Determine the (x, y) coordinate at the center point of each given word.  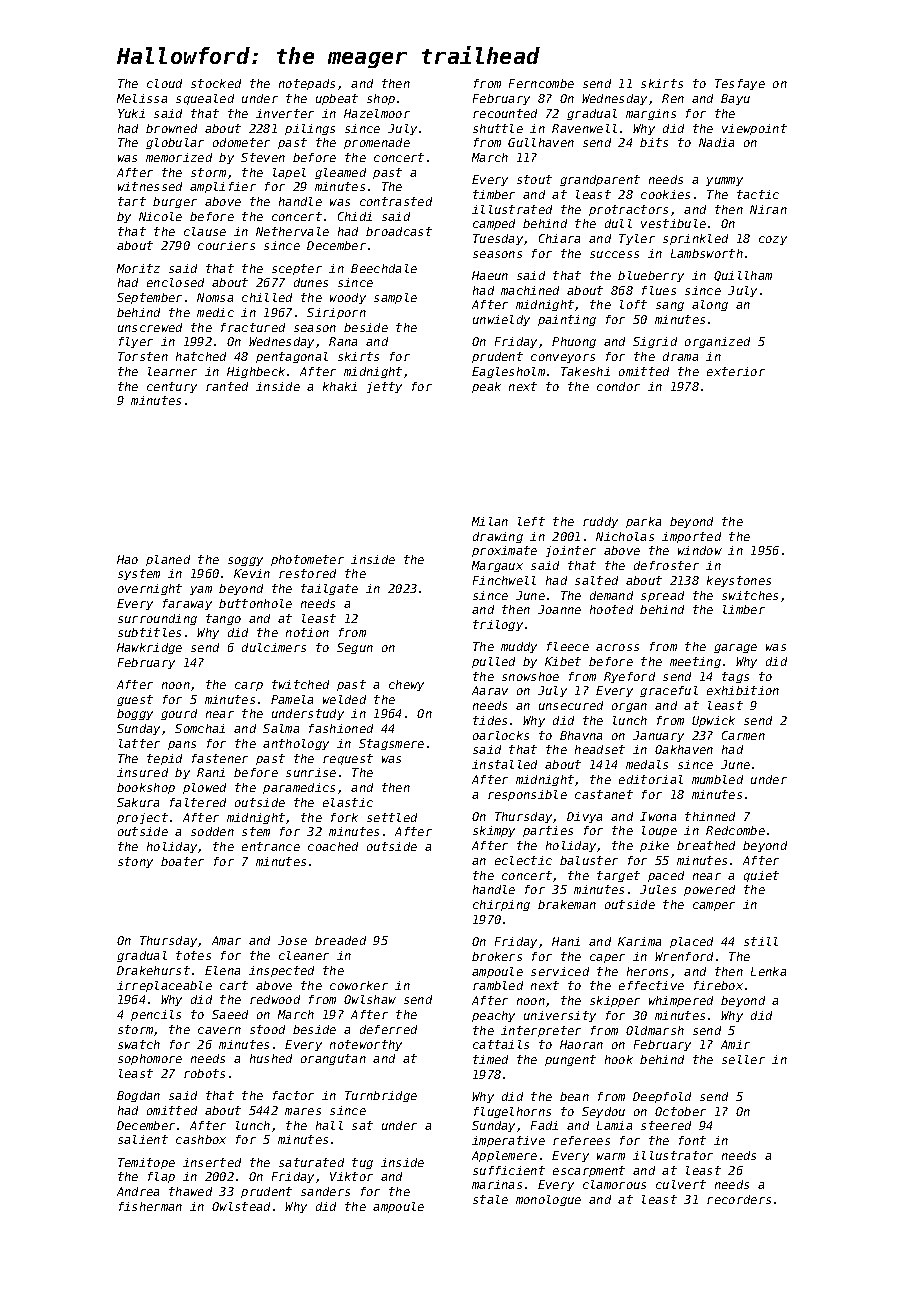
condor (618, 386)
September (149, 298)
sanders (325, 1191)
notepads (307, 84)
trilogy (498, 625)
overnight (150, 589)
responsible (527, 795)
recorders (739, 1199)
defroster (666, 565)
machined (530, 290)
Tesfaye (740, 84)
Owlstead (241, 1206)
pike (654, 846)
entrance (271, 846)
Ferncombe (541, 83)
